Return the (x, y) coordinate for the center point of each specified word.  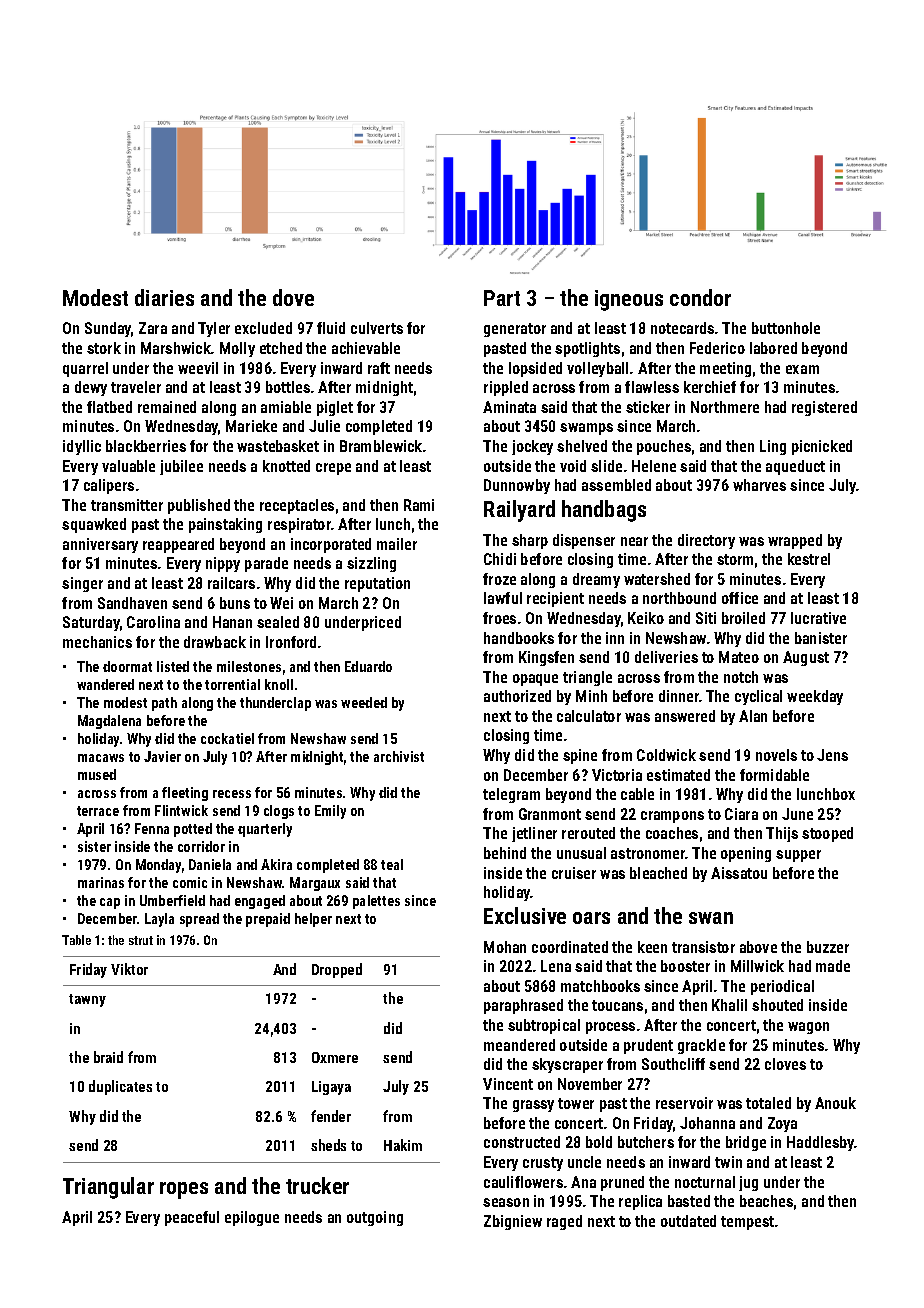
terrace (98, 811)
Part (502, 298)
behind (505, 853)
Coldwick (666, 755)
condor (700, 297)
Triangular (108, 1188)
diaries (164, 297)
